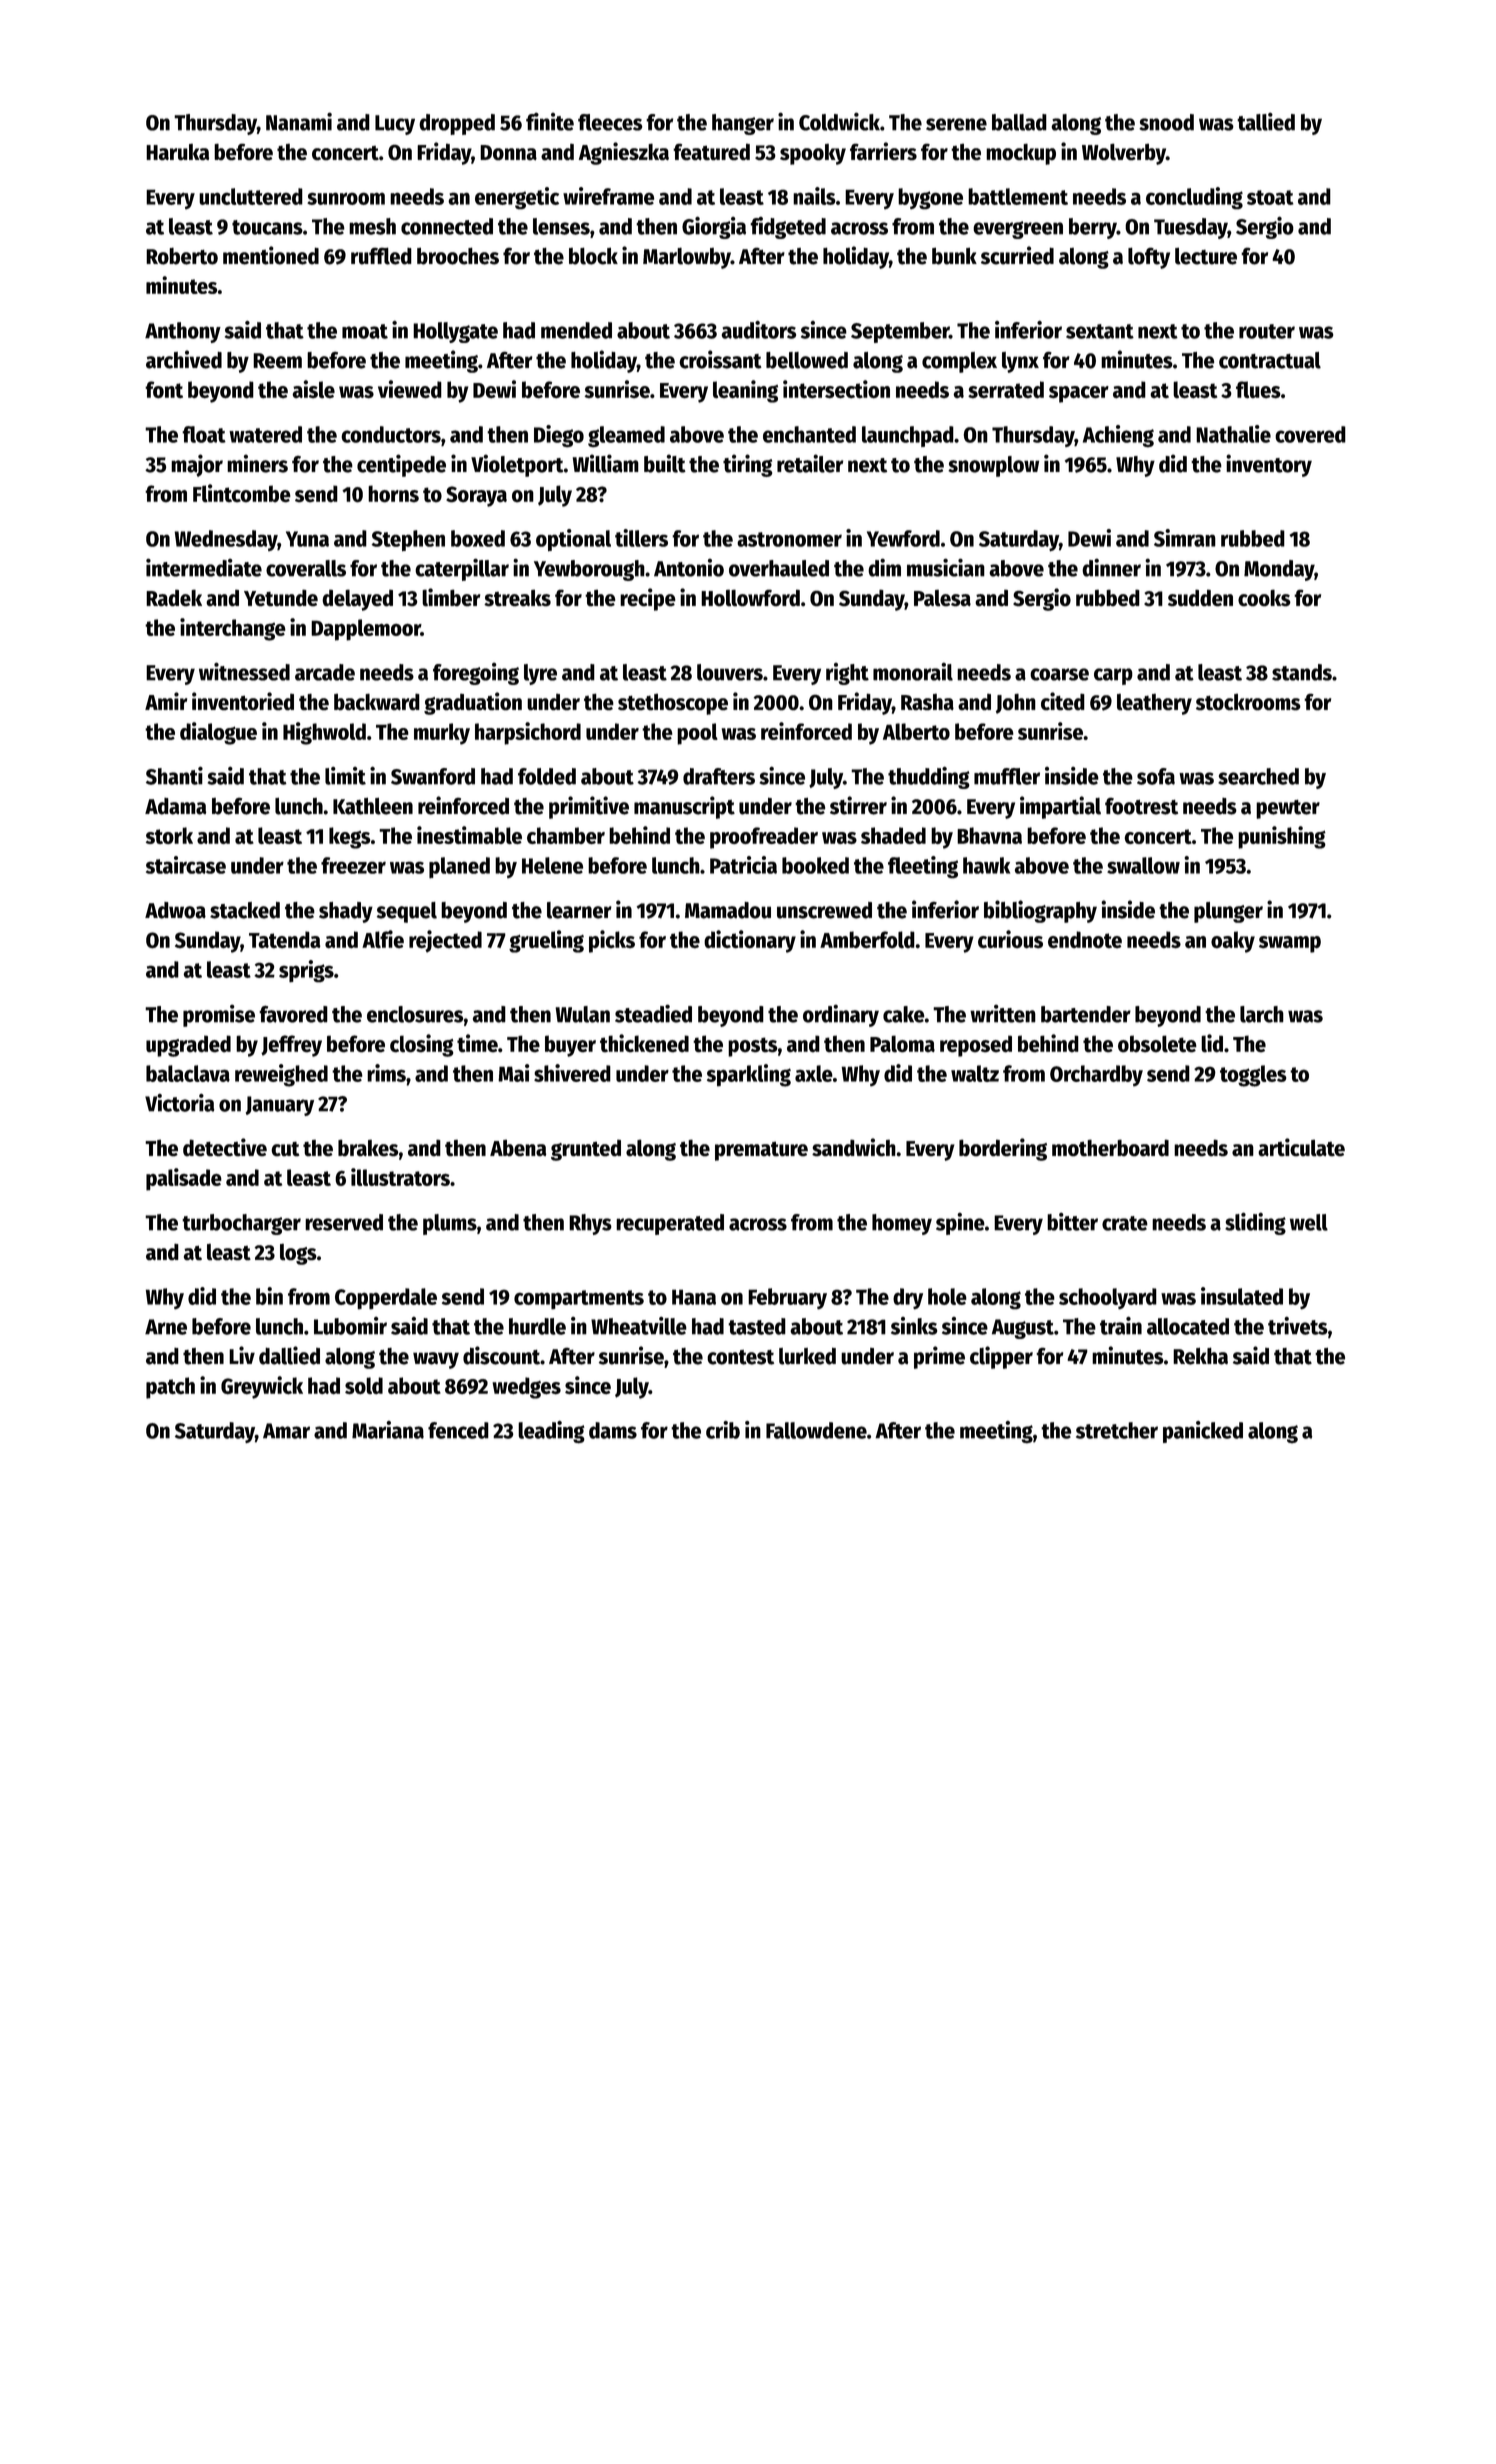 The height and width of the document is (2464, 1496). I want to click on sparkling, so click(749, 1075).
